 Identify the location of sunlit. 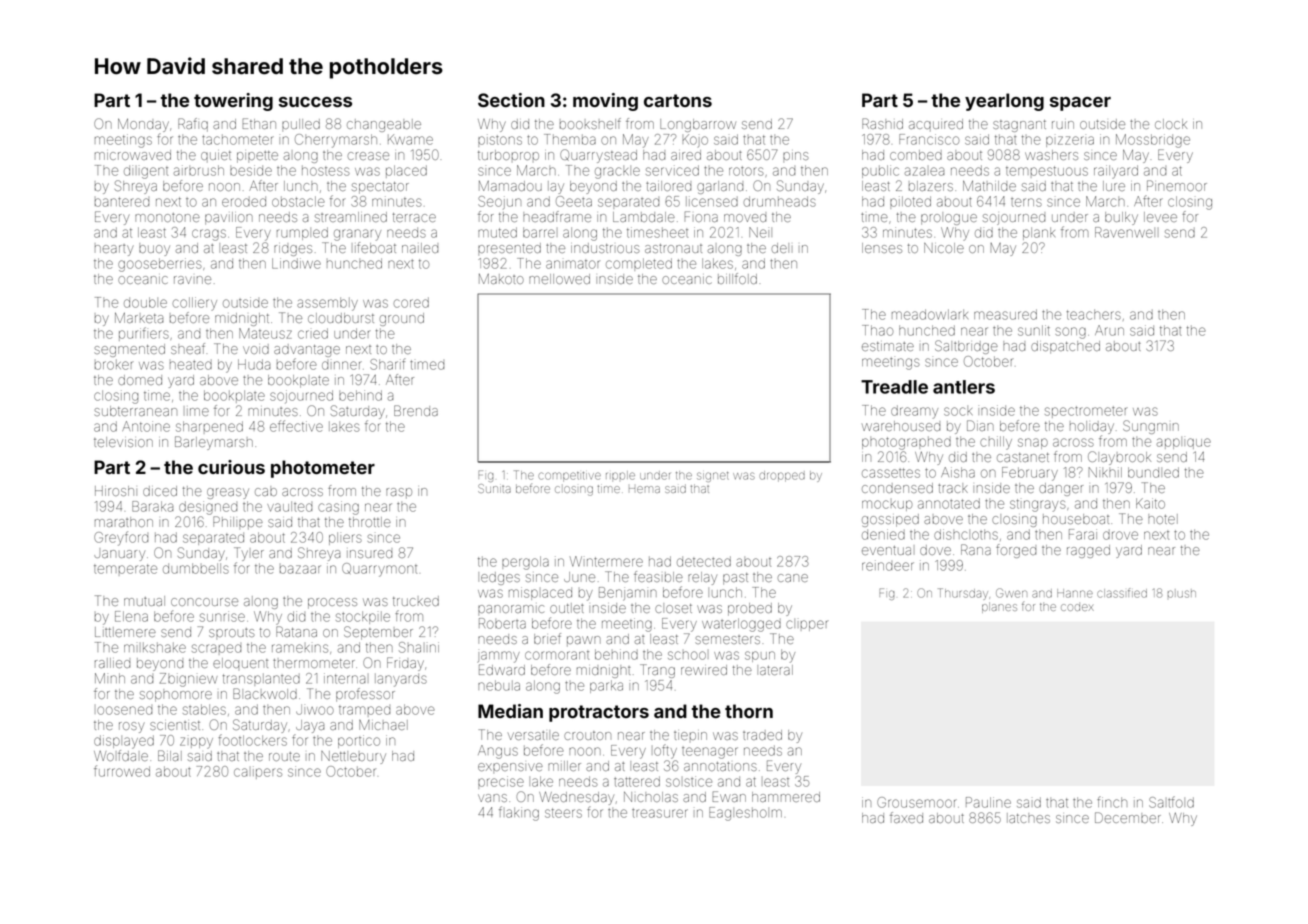
(1034, 330).
